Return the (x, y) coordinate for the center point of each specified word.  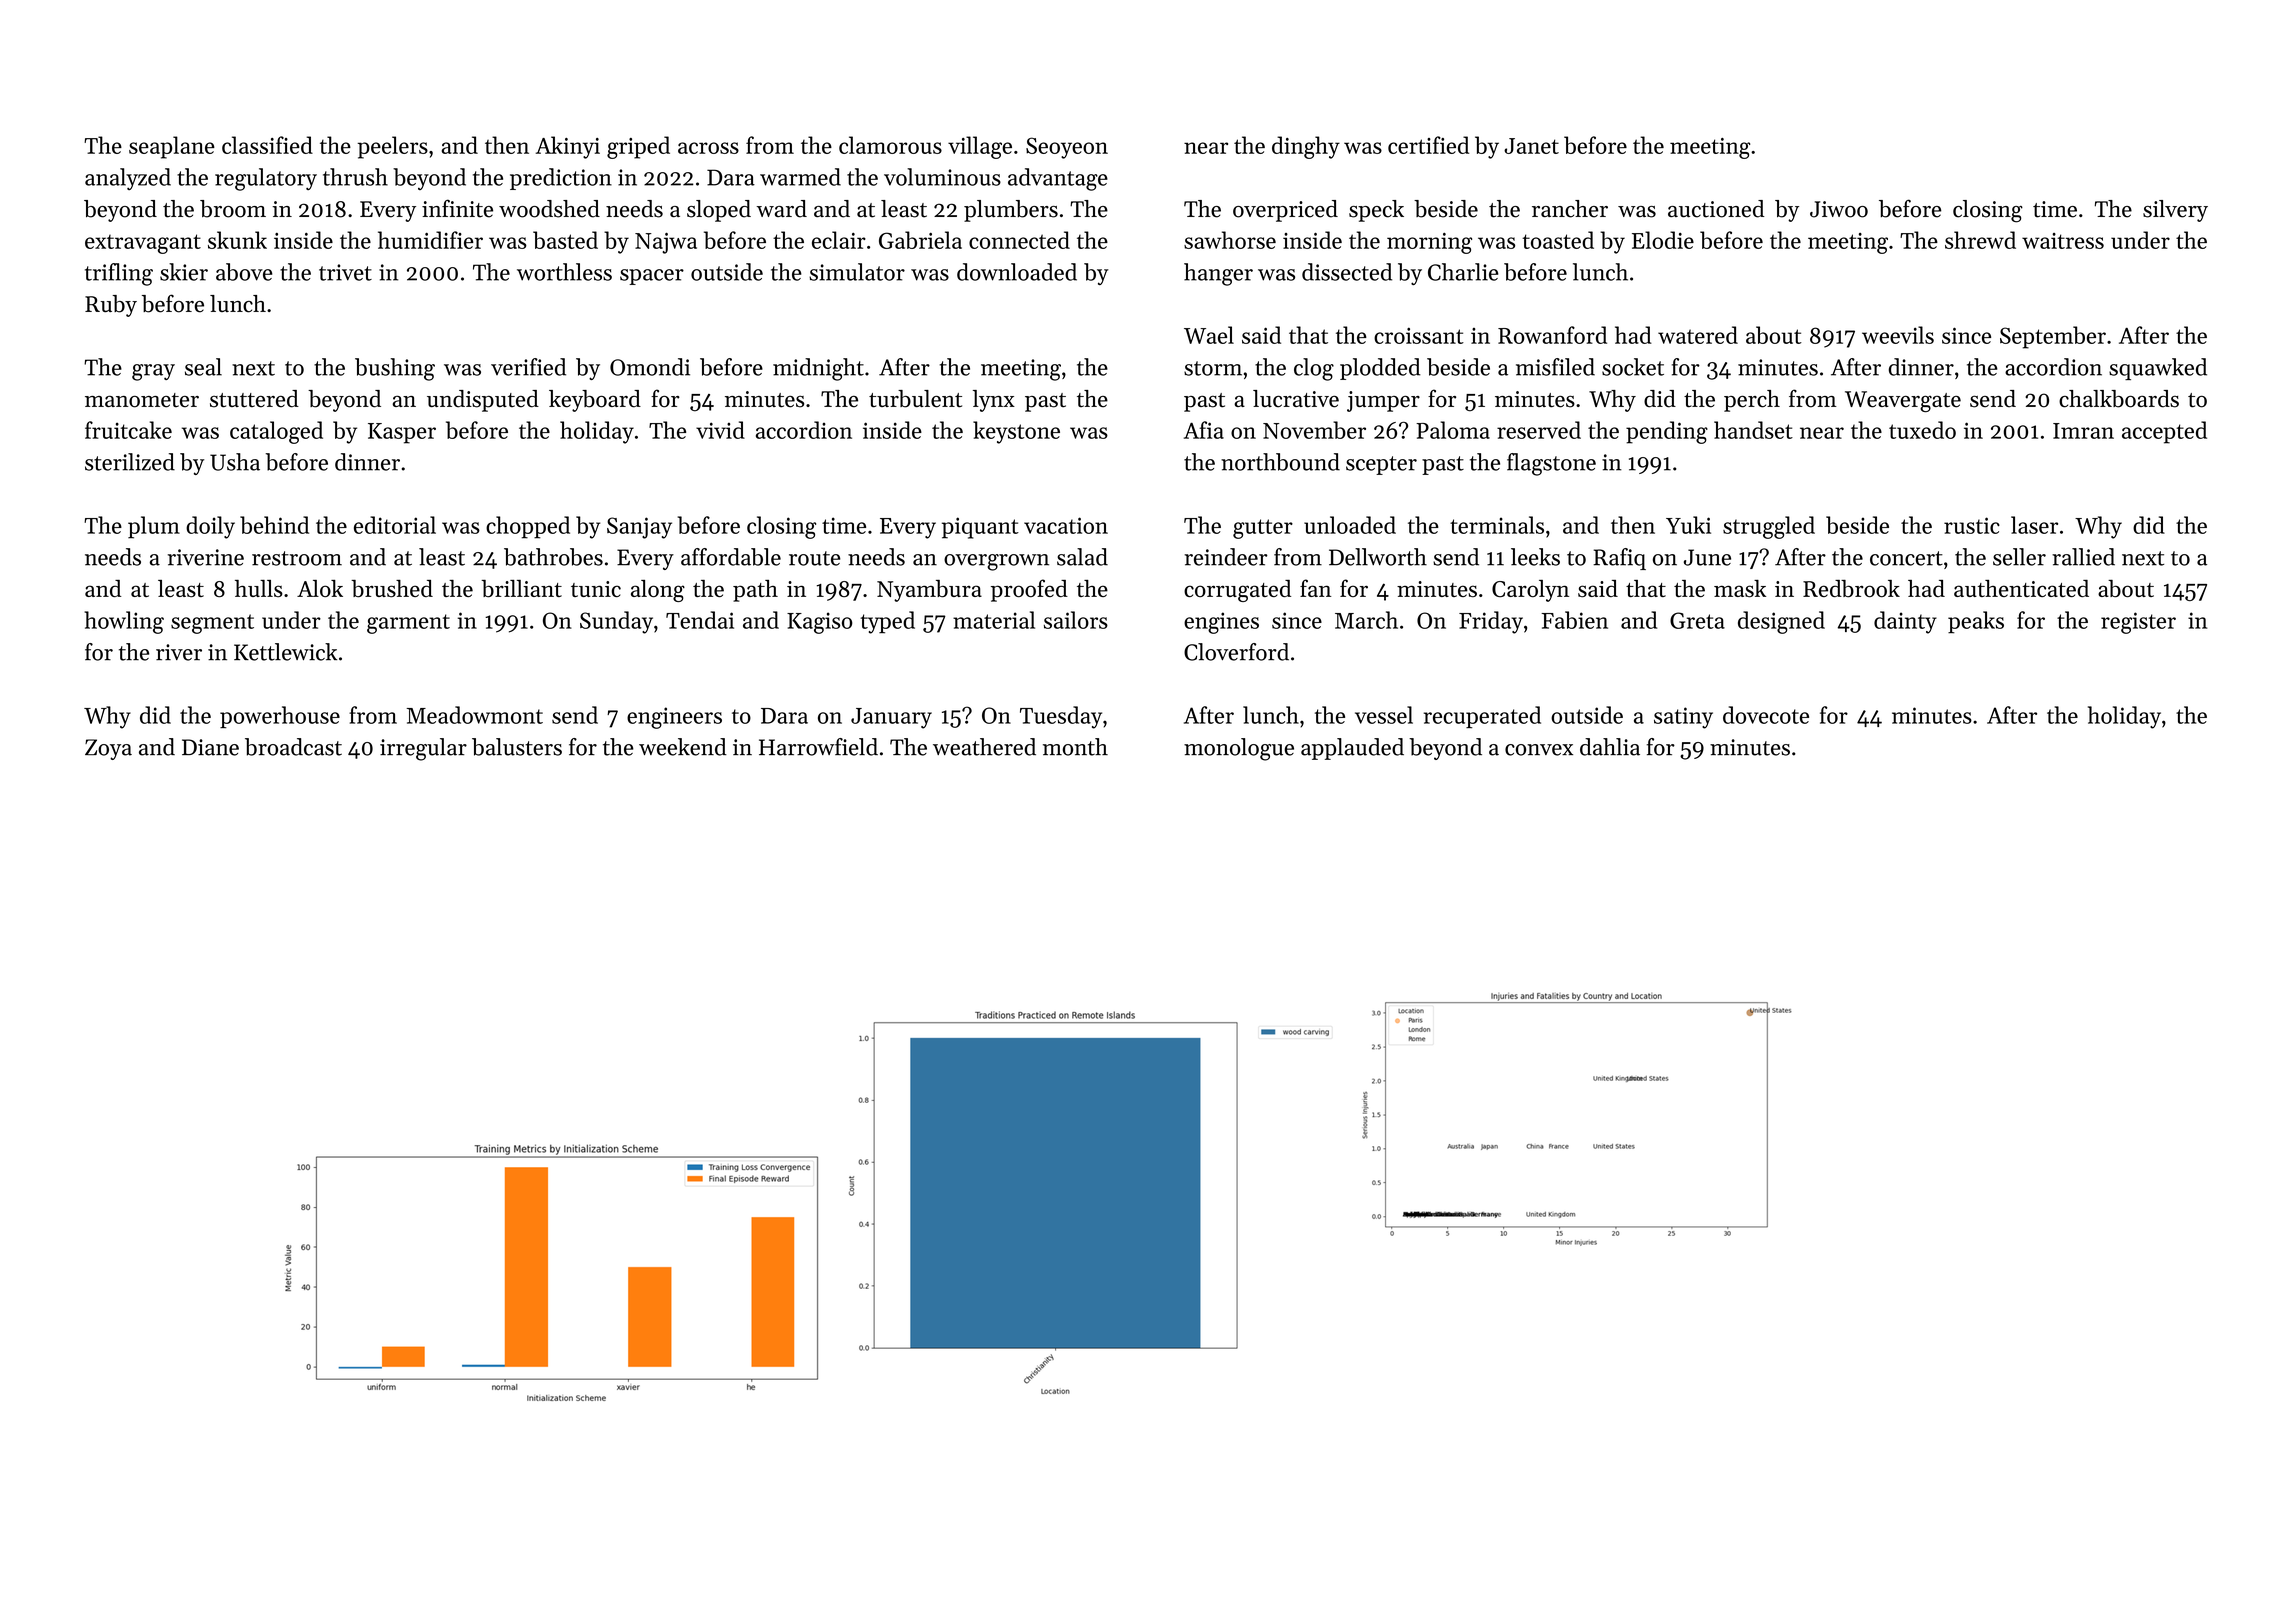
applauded (1352, 749)
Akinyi (568, 147)
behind (274, 525)
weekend (683, 747)
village (980, 147)
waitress (2063, 241)
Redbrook (1851, 588)
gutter (1263, 529)
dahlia (1610, 747)
